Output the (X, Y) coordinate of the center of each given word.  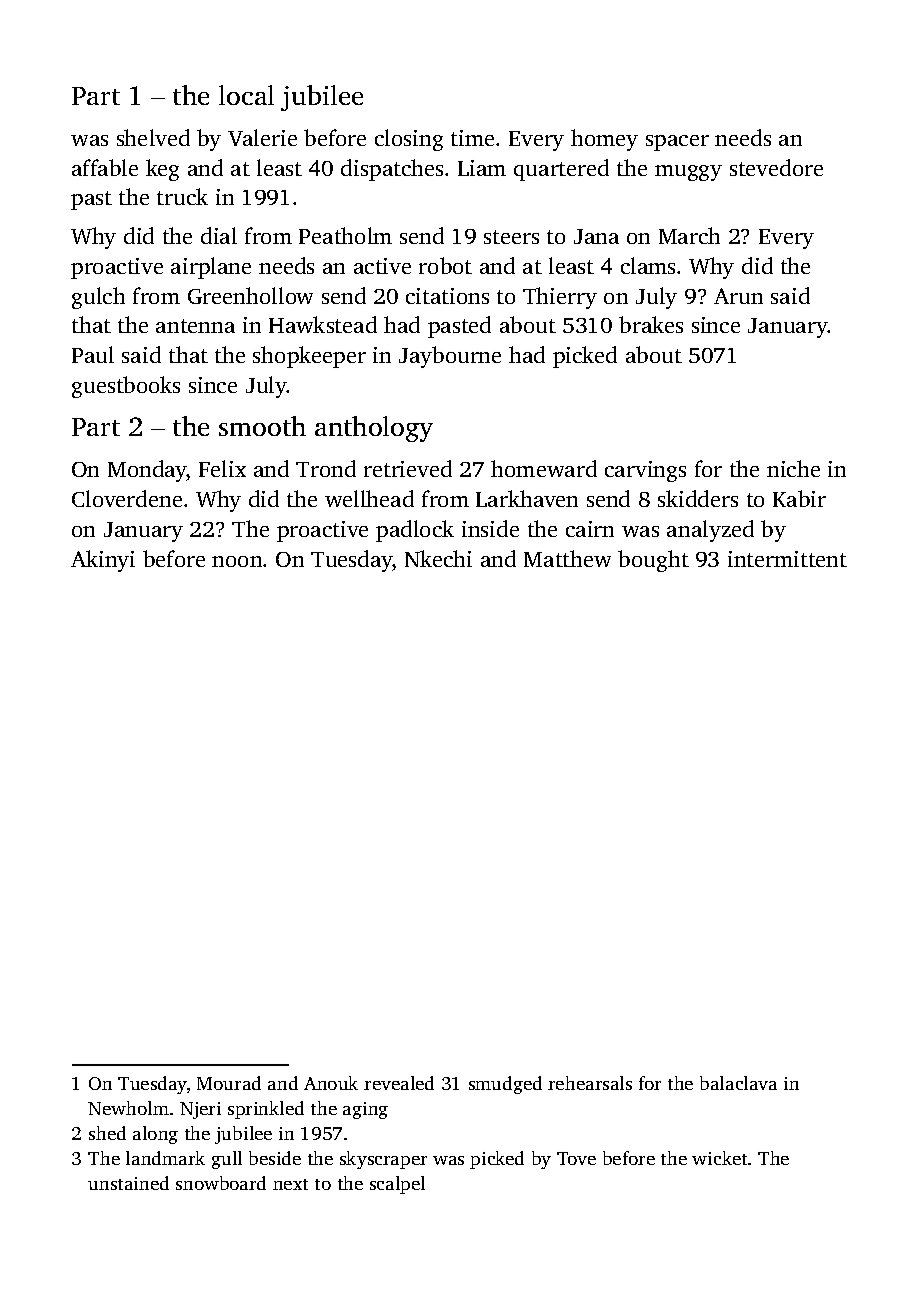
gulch (98, 298)
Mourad (229, 1083)
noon (237, 561)
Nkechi (438, 558)
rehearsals (590, 1083)
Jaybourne (450, 357)
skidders (698, 498)
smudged (505, 1085)
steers (511, 237)
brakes (651, 324)
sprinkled (266, 1110)
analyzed (710, 531)
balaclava (738, 1083)
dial (219, 235)
